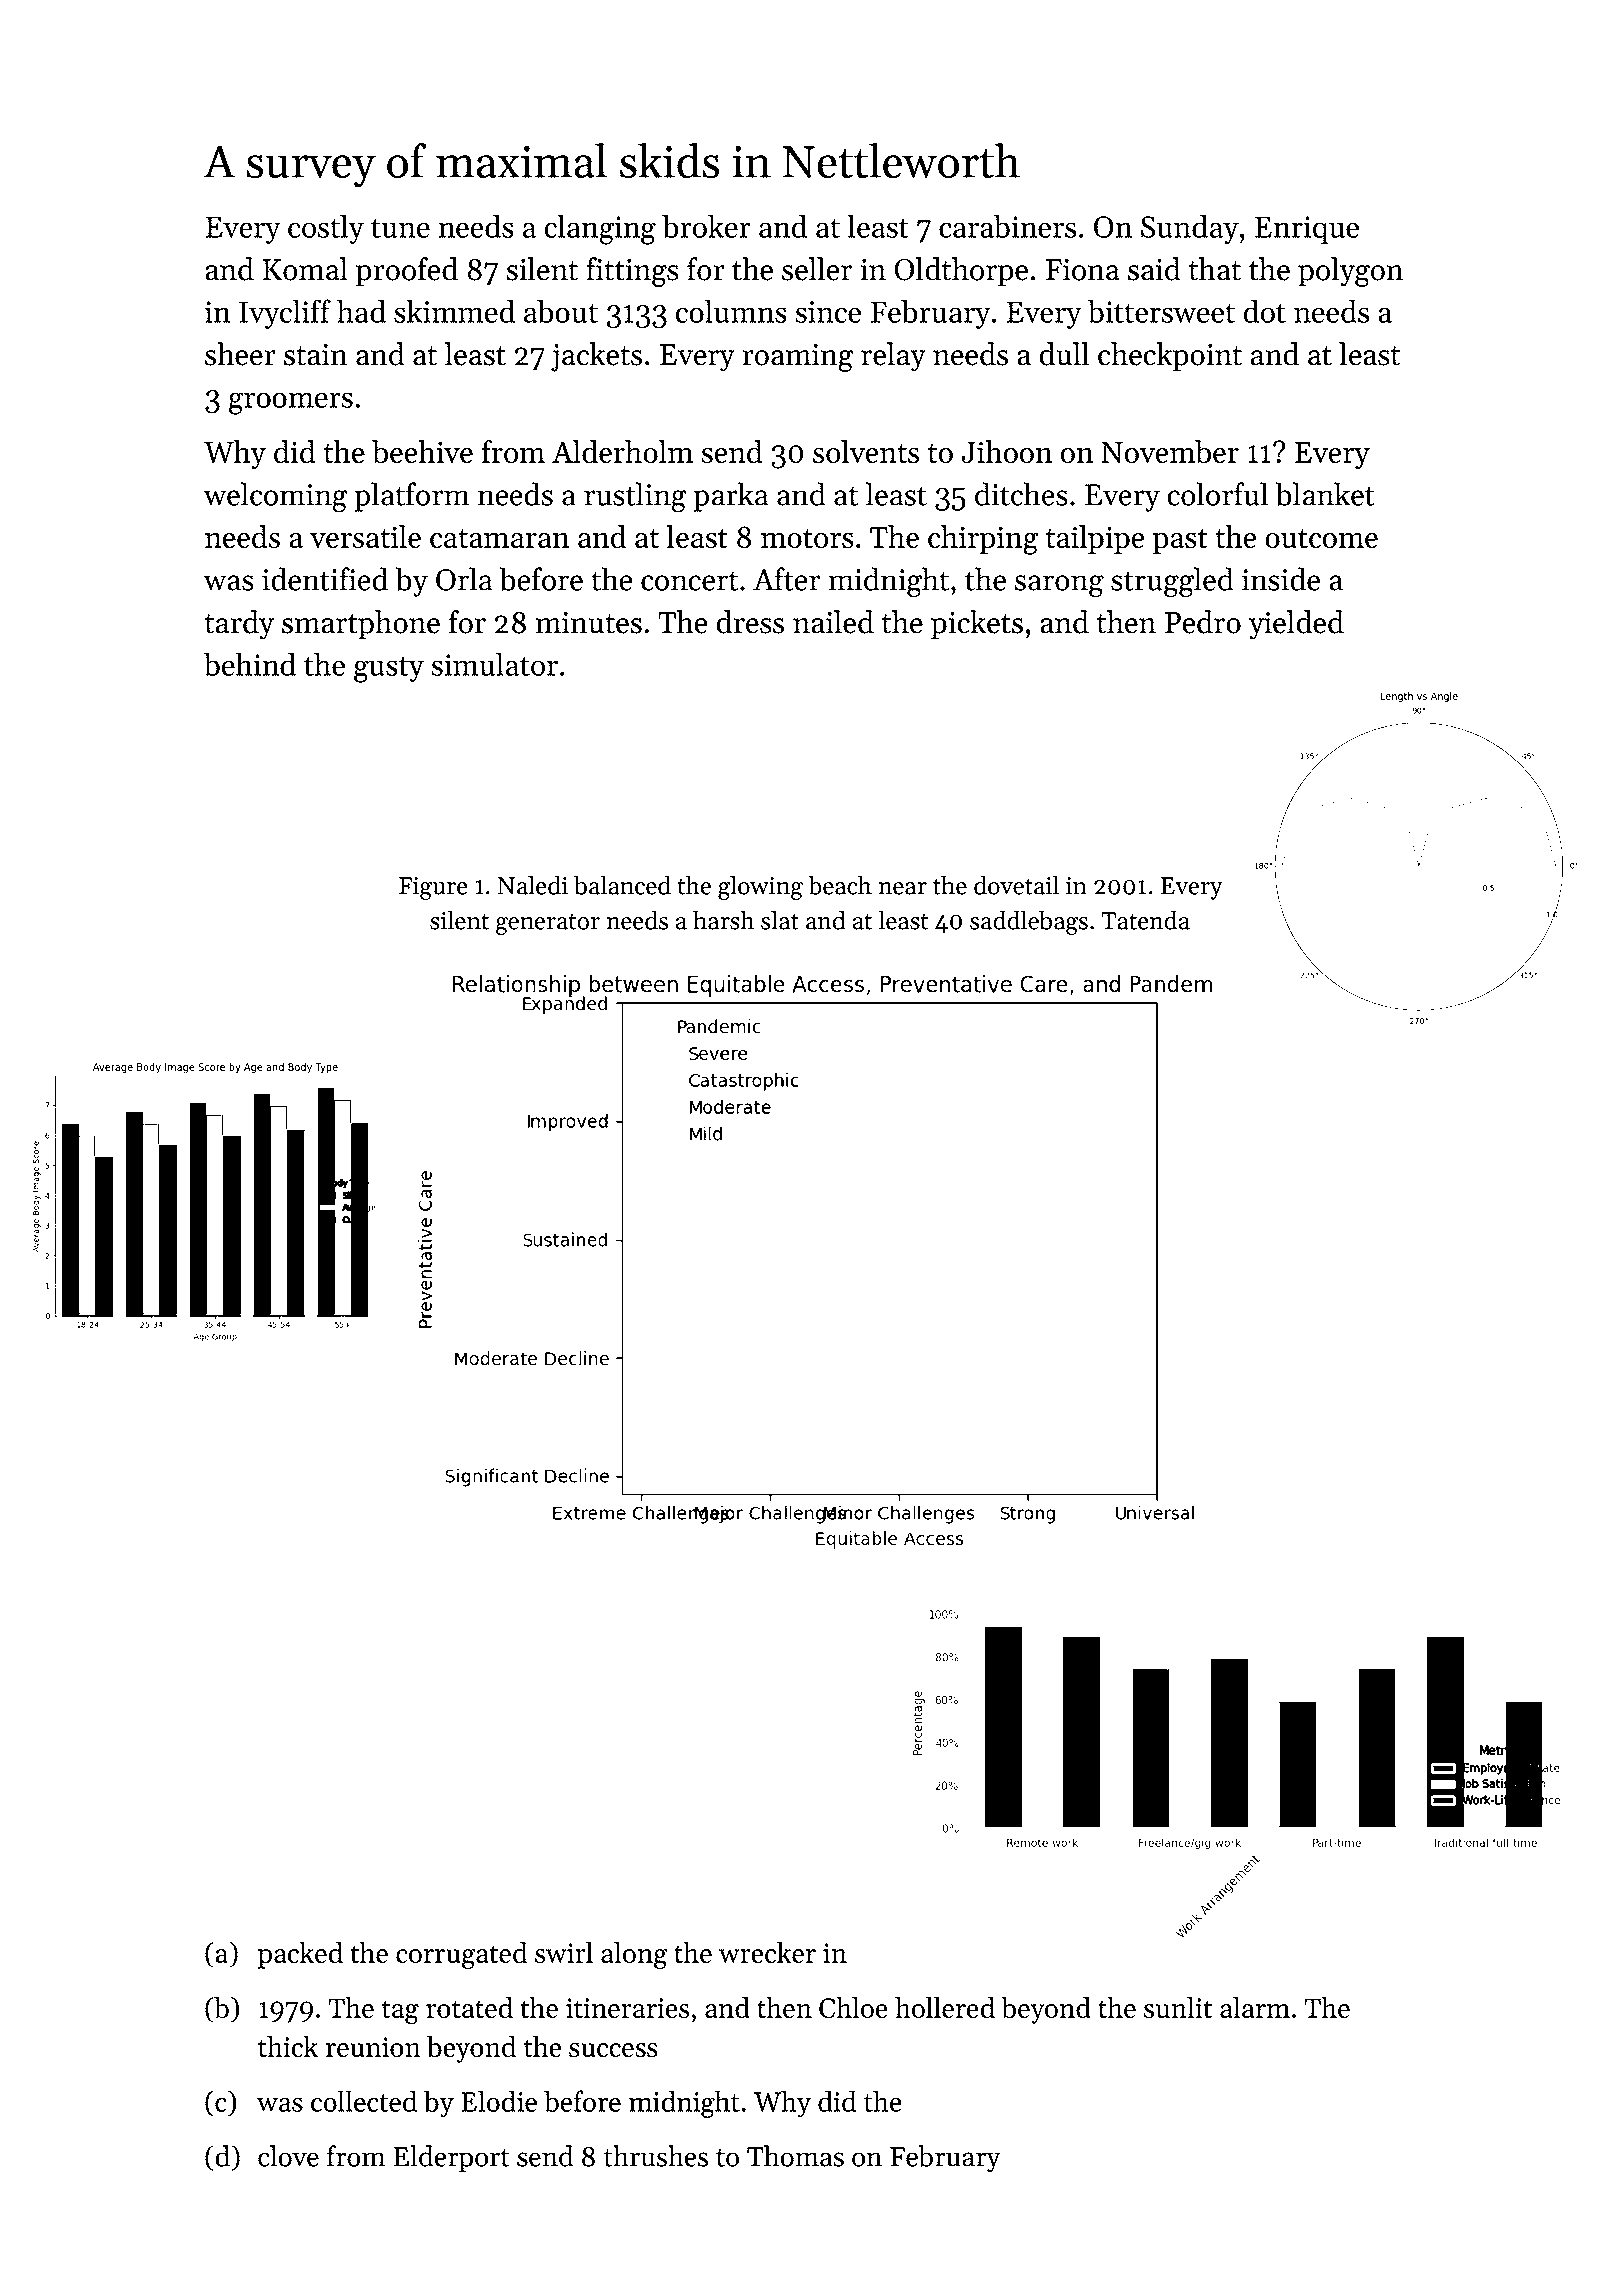 The image size is (1620, 2292). I want to click on swirl, so click(564, 1952).
